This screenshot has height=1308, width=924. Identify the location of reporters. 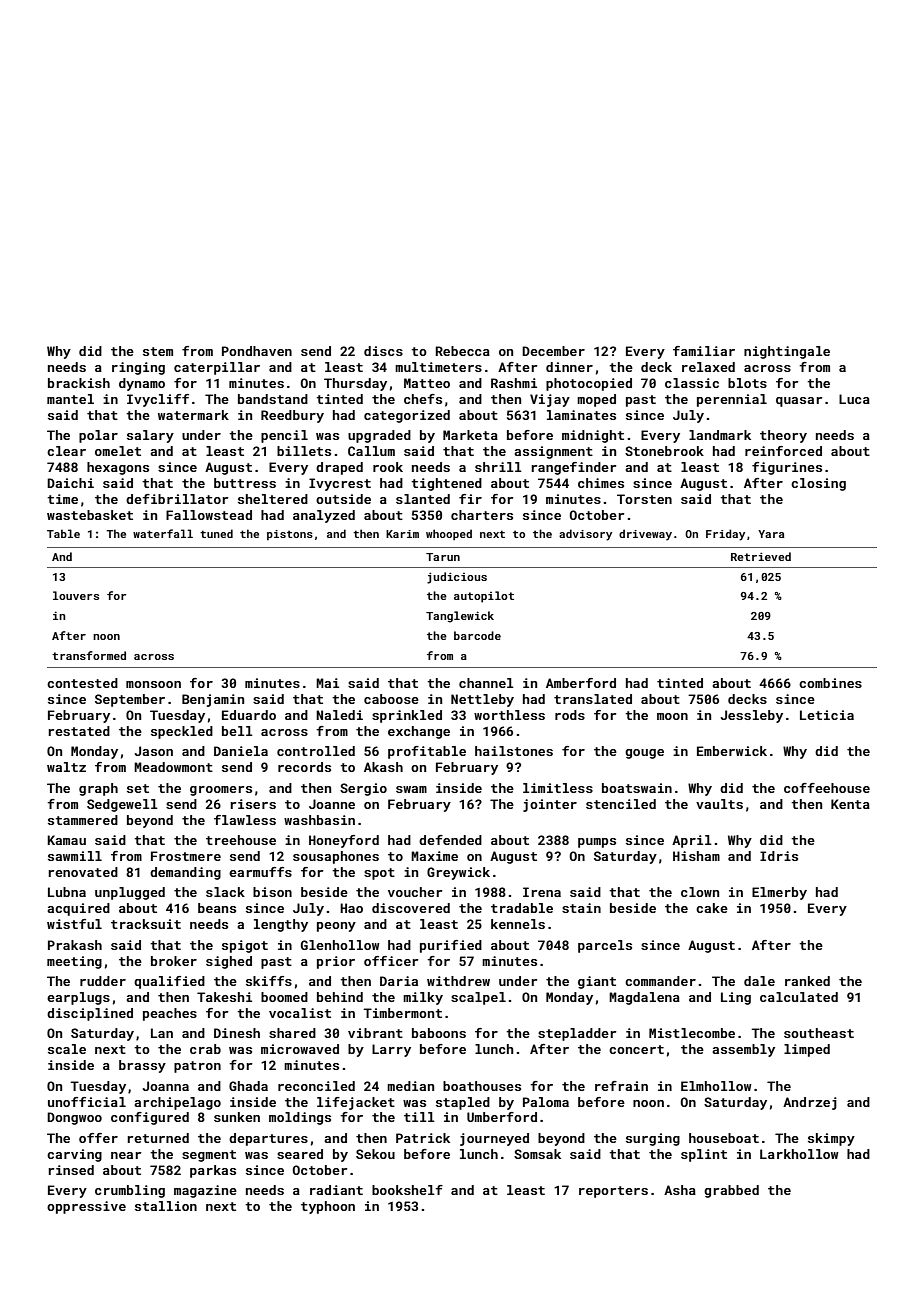
(613, 1192).
